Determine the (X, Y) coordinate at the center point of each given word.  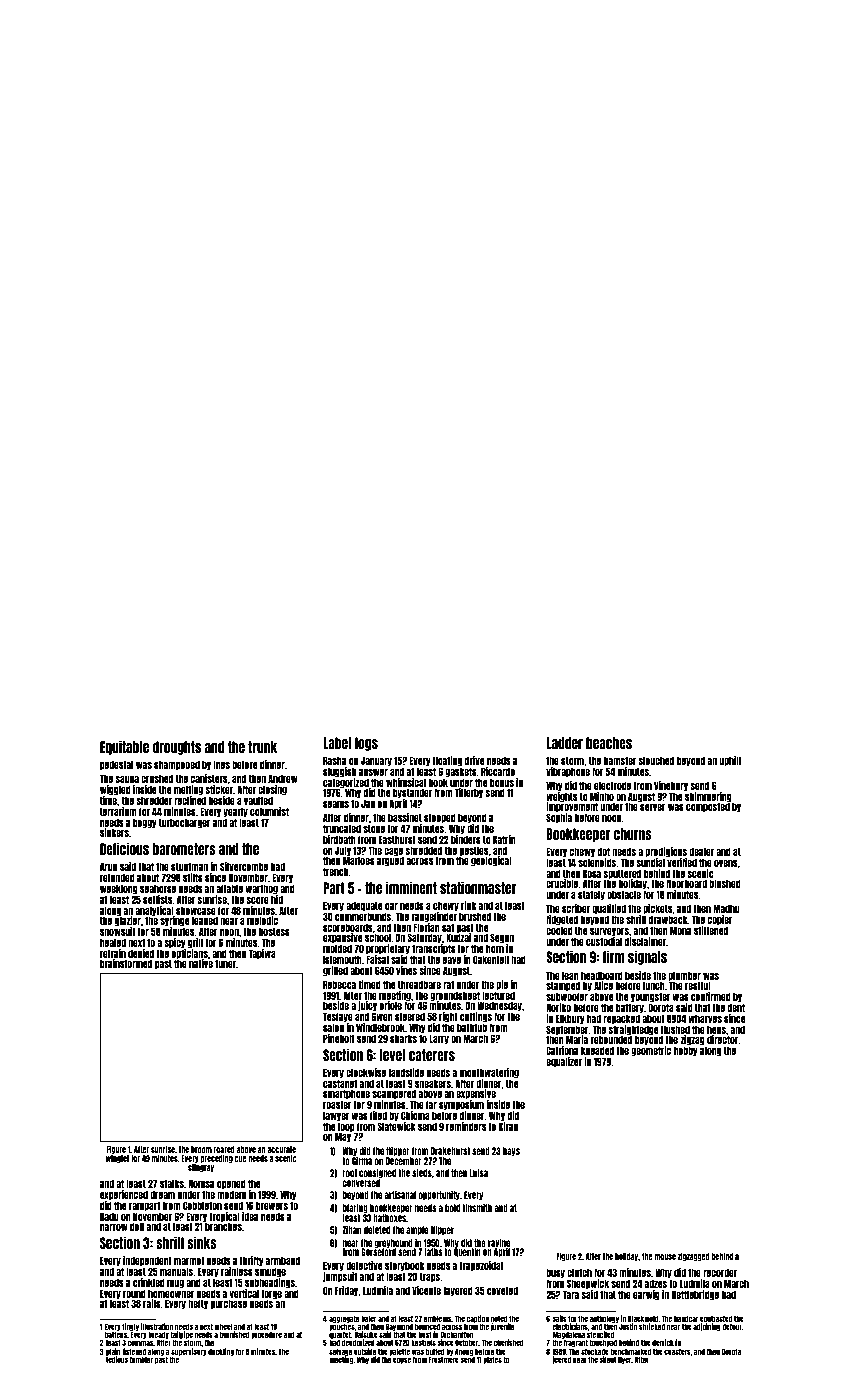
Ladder (565, 743)
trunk (262, 747)
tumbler (141, 1359)
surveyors (609, 932)
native (201, 964)
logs (366, 744)
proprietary (388, 949)
